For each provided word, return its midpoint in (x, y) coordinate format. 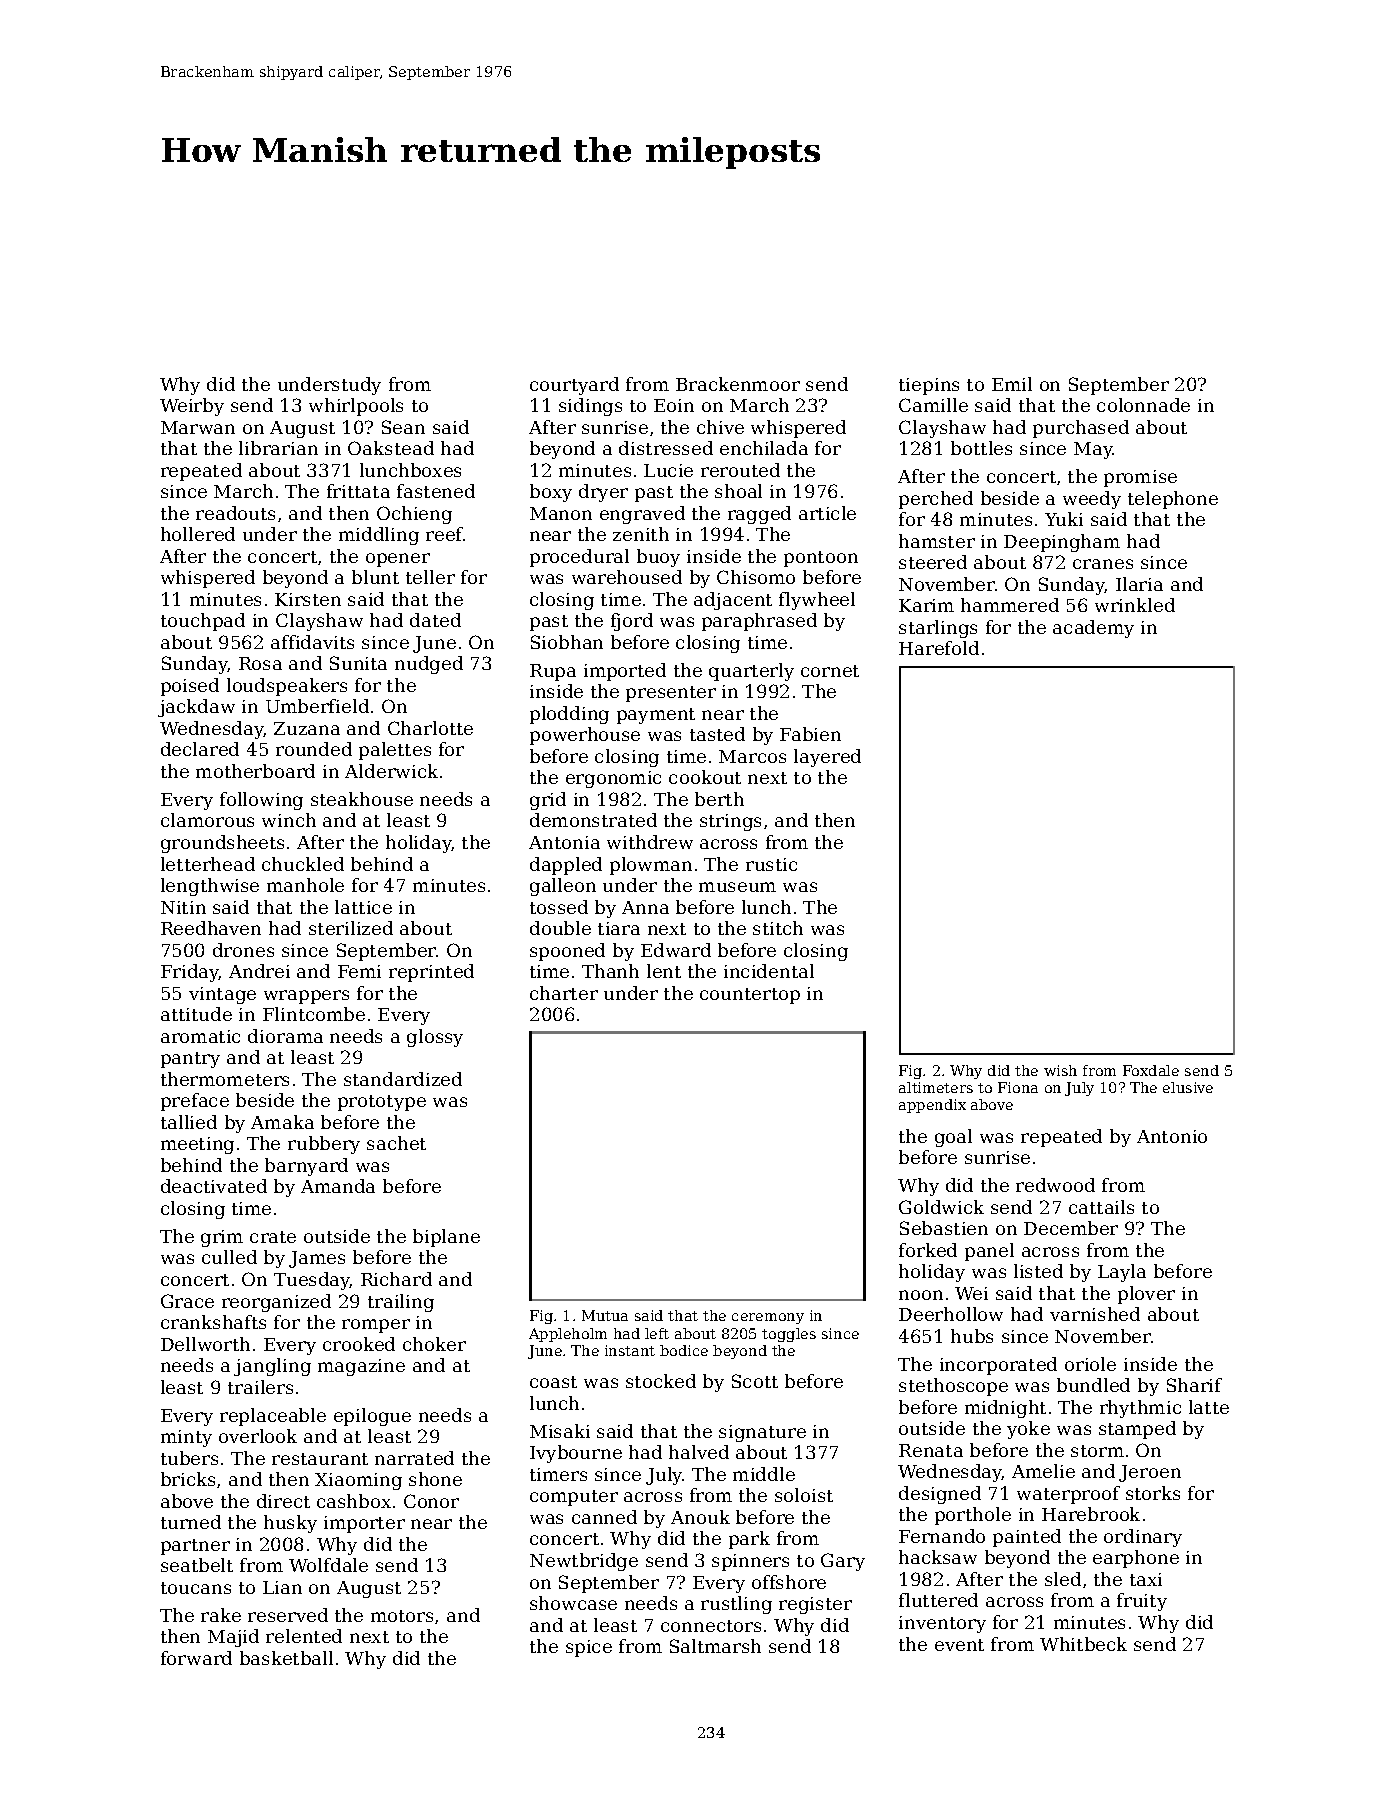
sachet (396, 1143)
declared (200, 749)
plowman (651, 866)
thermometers (225, 1079)
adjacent (733, 601)
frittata (358, 491)
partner (195, 1547)
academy (1093, 629)
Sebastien (944, 1228)
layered (827, 758)
